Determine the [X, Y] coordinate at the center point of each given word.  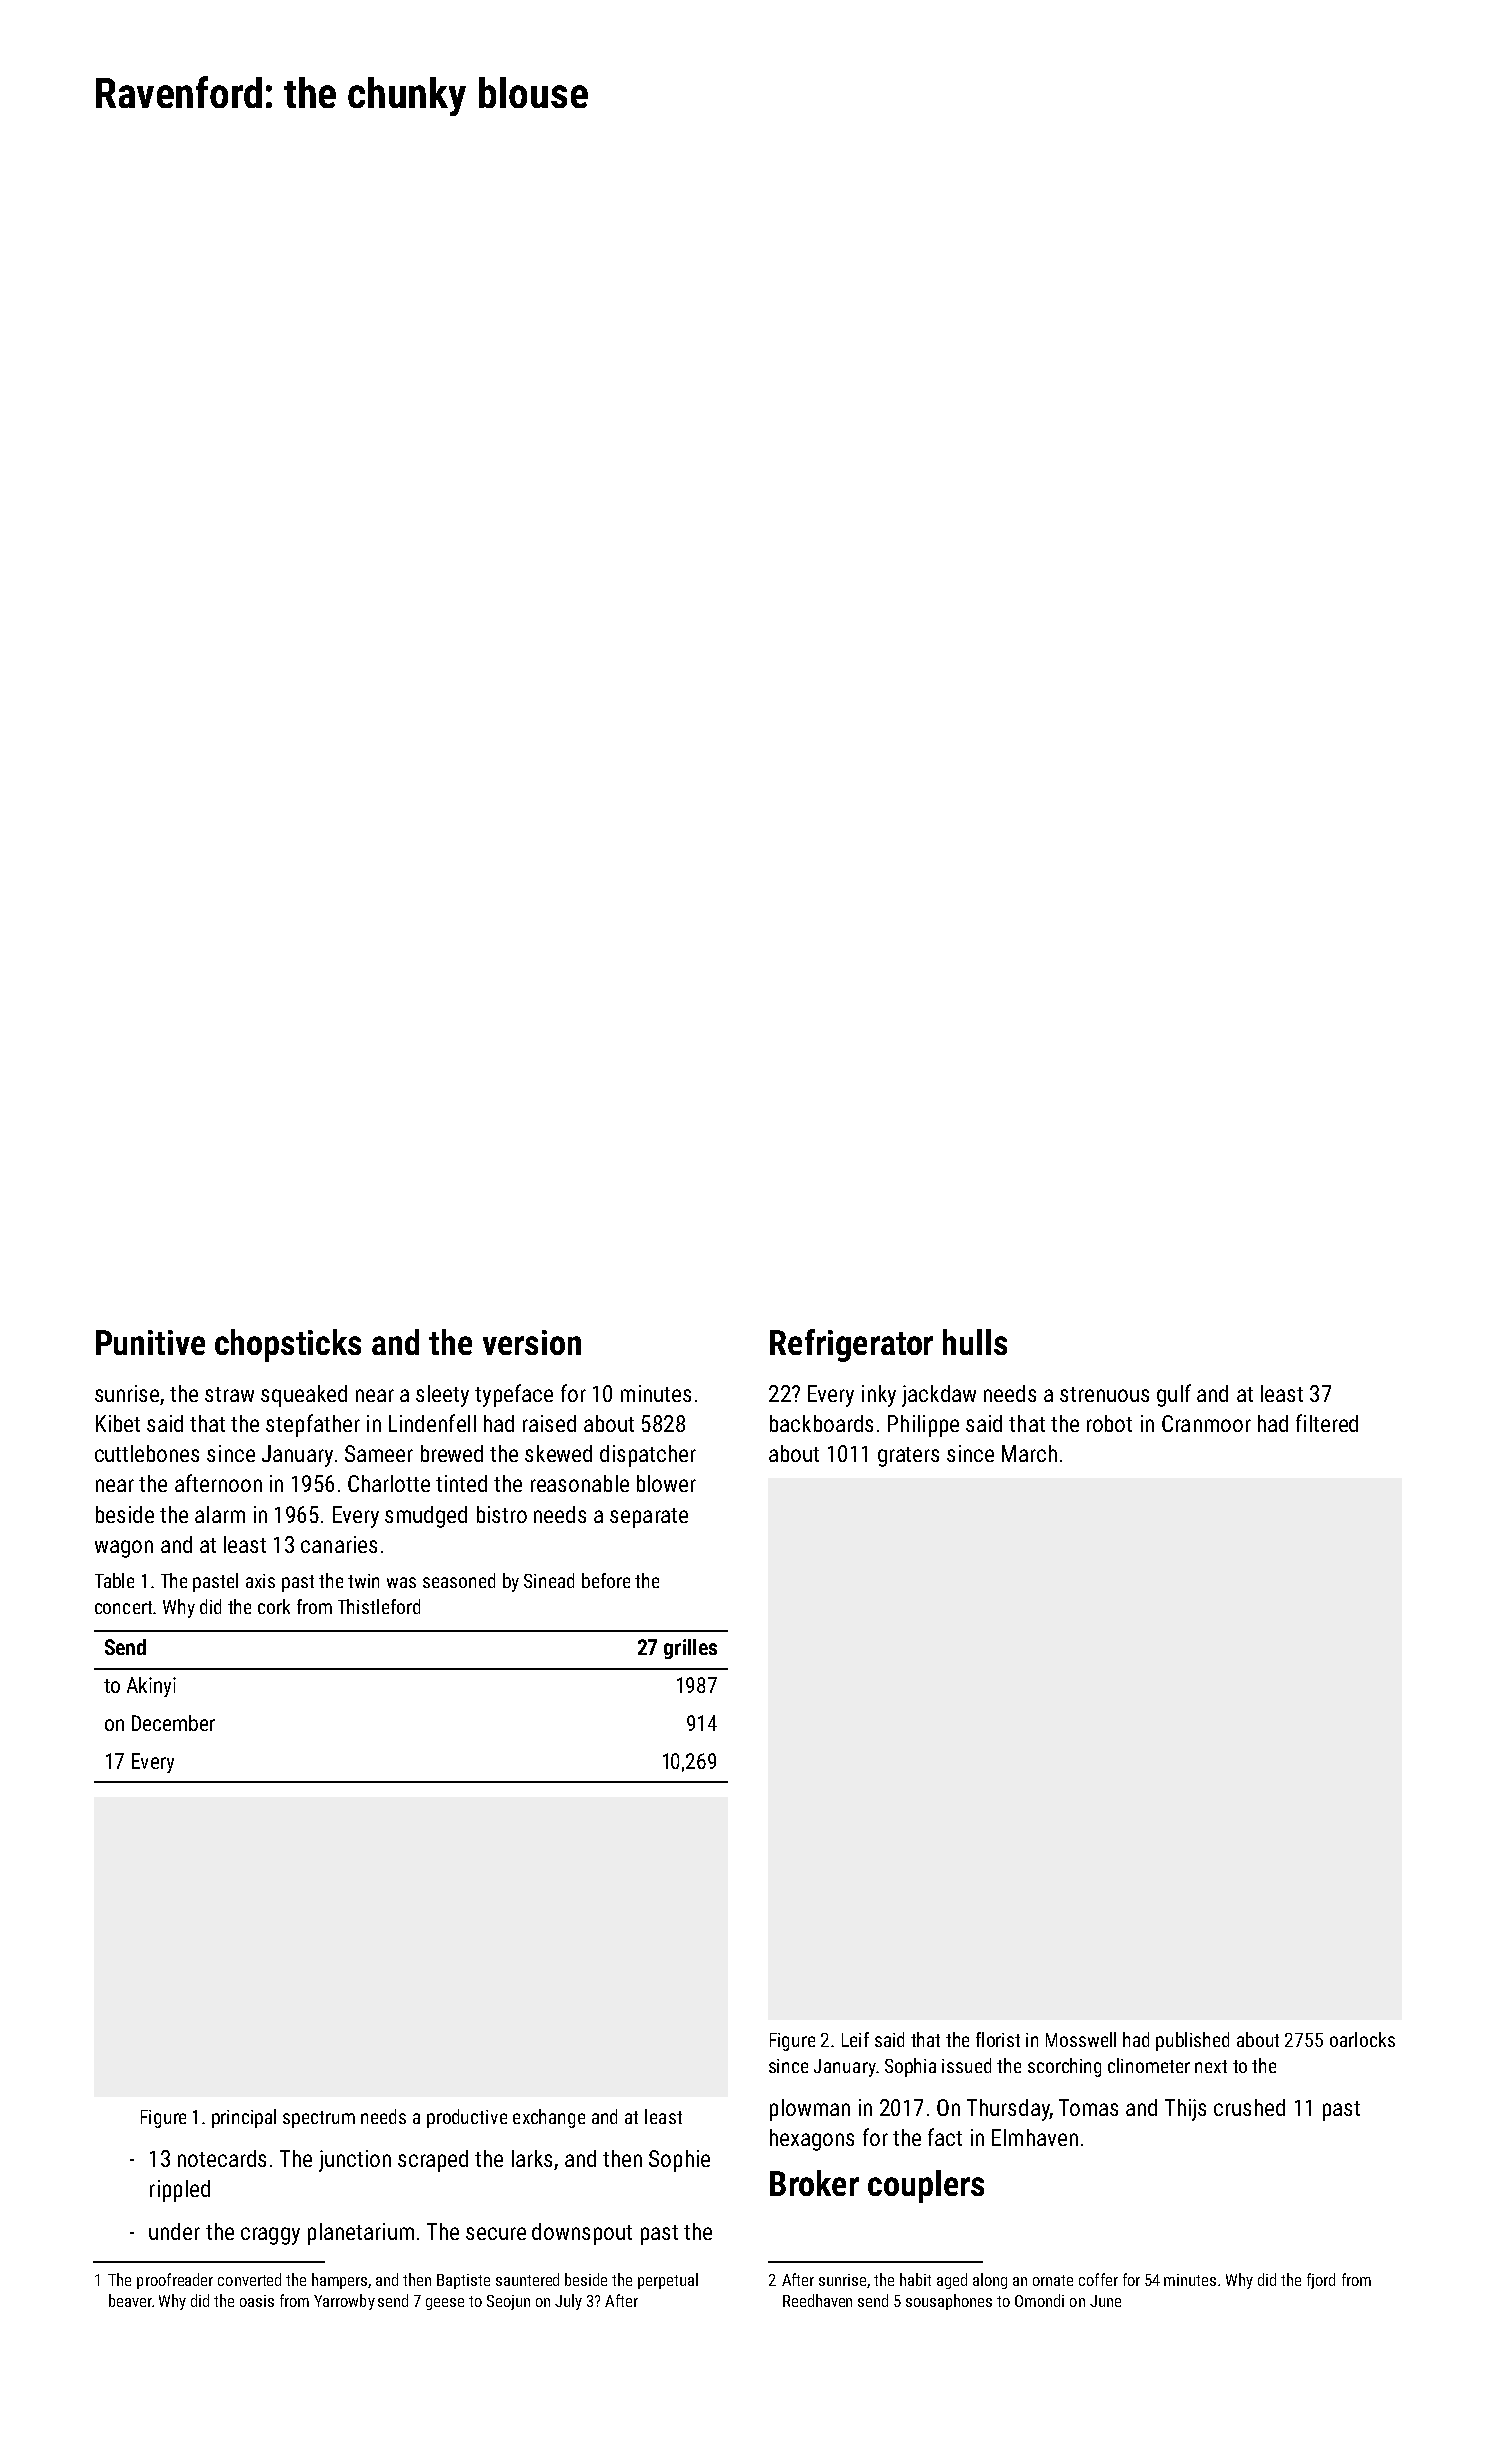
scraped [433, 2161]
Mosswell [1081, 2039]
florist [998, 2039]
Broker [814, 2183]
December [173, 1723]
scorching [1064, 2067]
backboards [821, 1423]
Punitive [150, 1342]
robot [1109, 1423]
